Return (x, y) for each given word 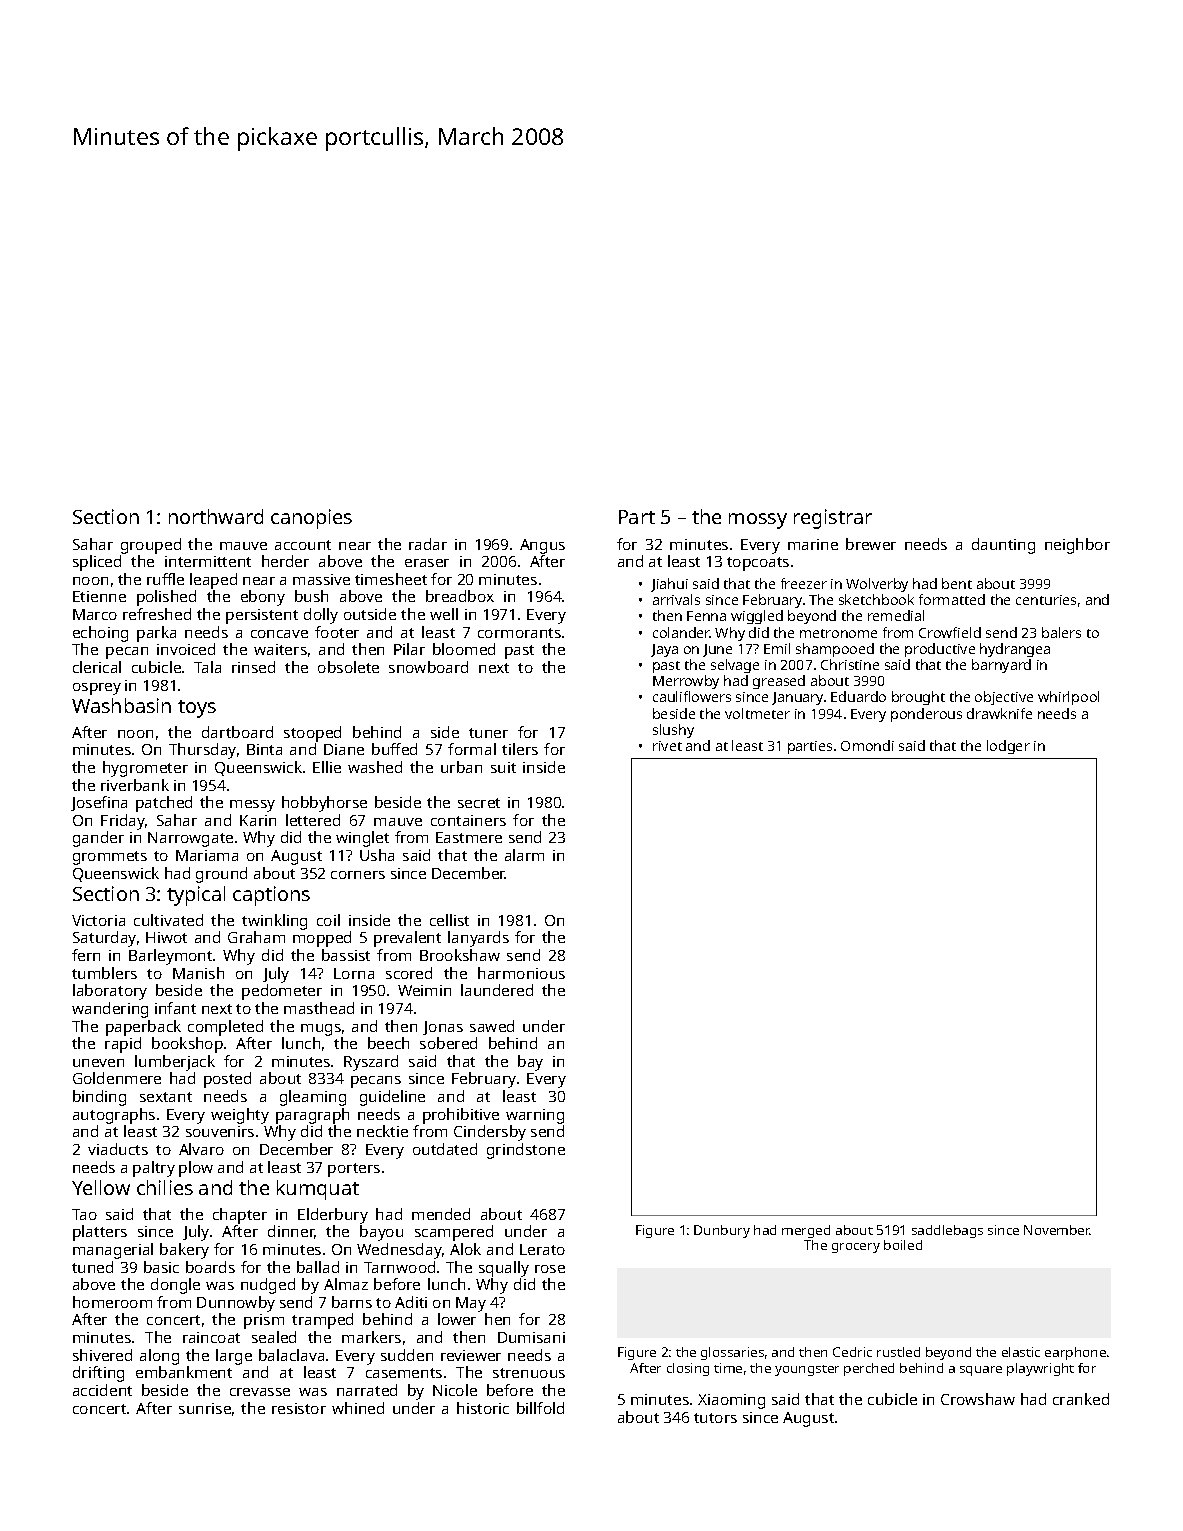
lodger (1008, 747)
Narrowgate (190, 839)
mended (441, 1214)
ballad (318, 1267)
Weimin (424, 990)
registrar (833, 519)
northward (216, 516)
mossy (758, 521)
